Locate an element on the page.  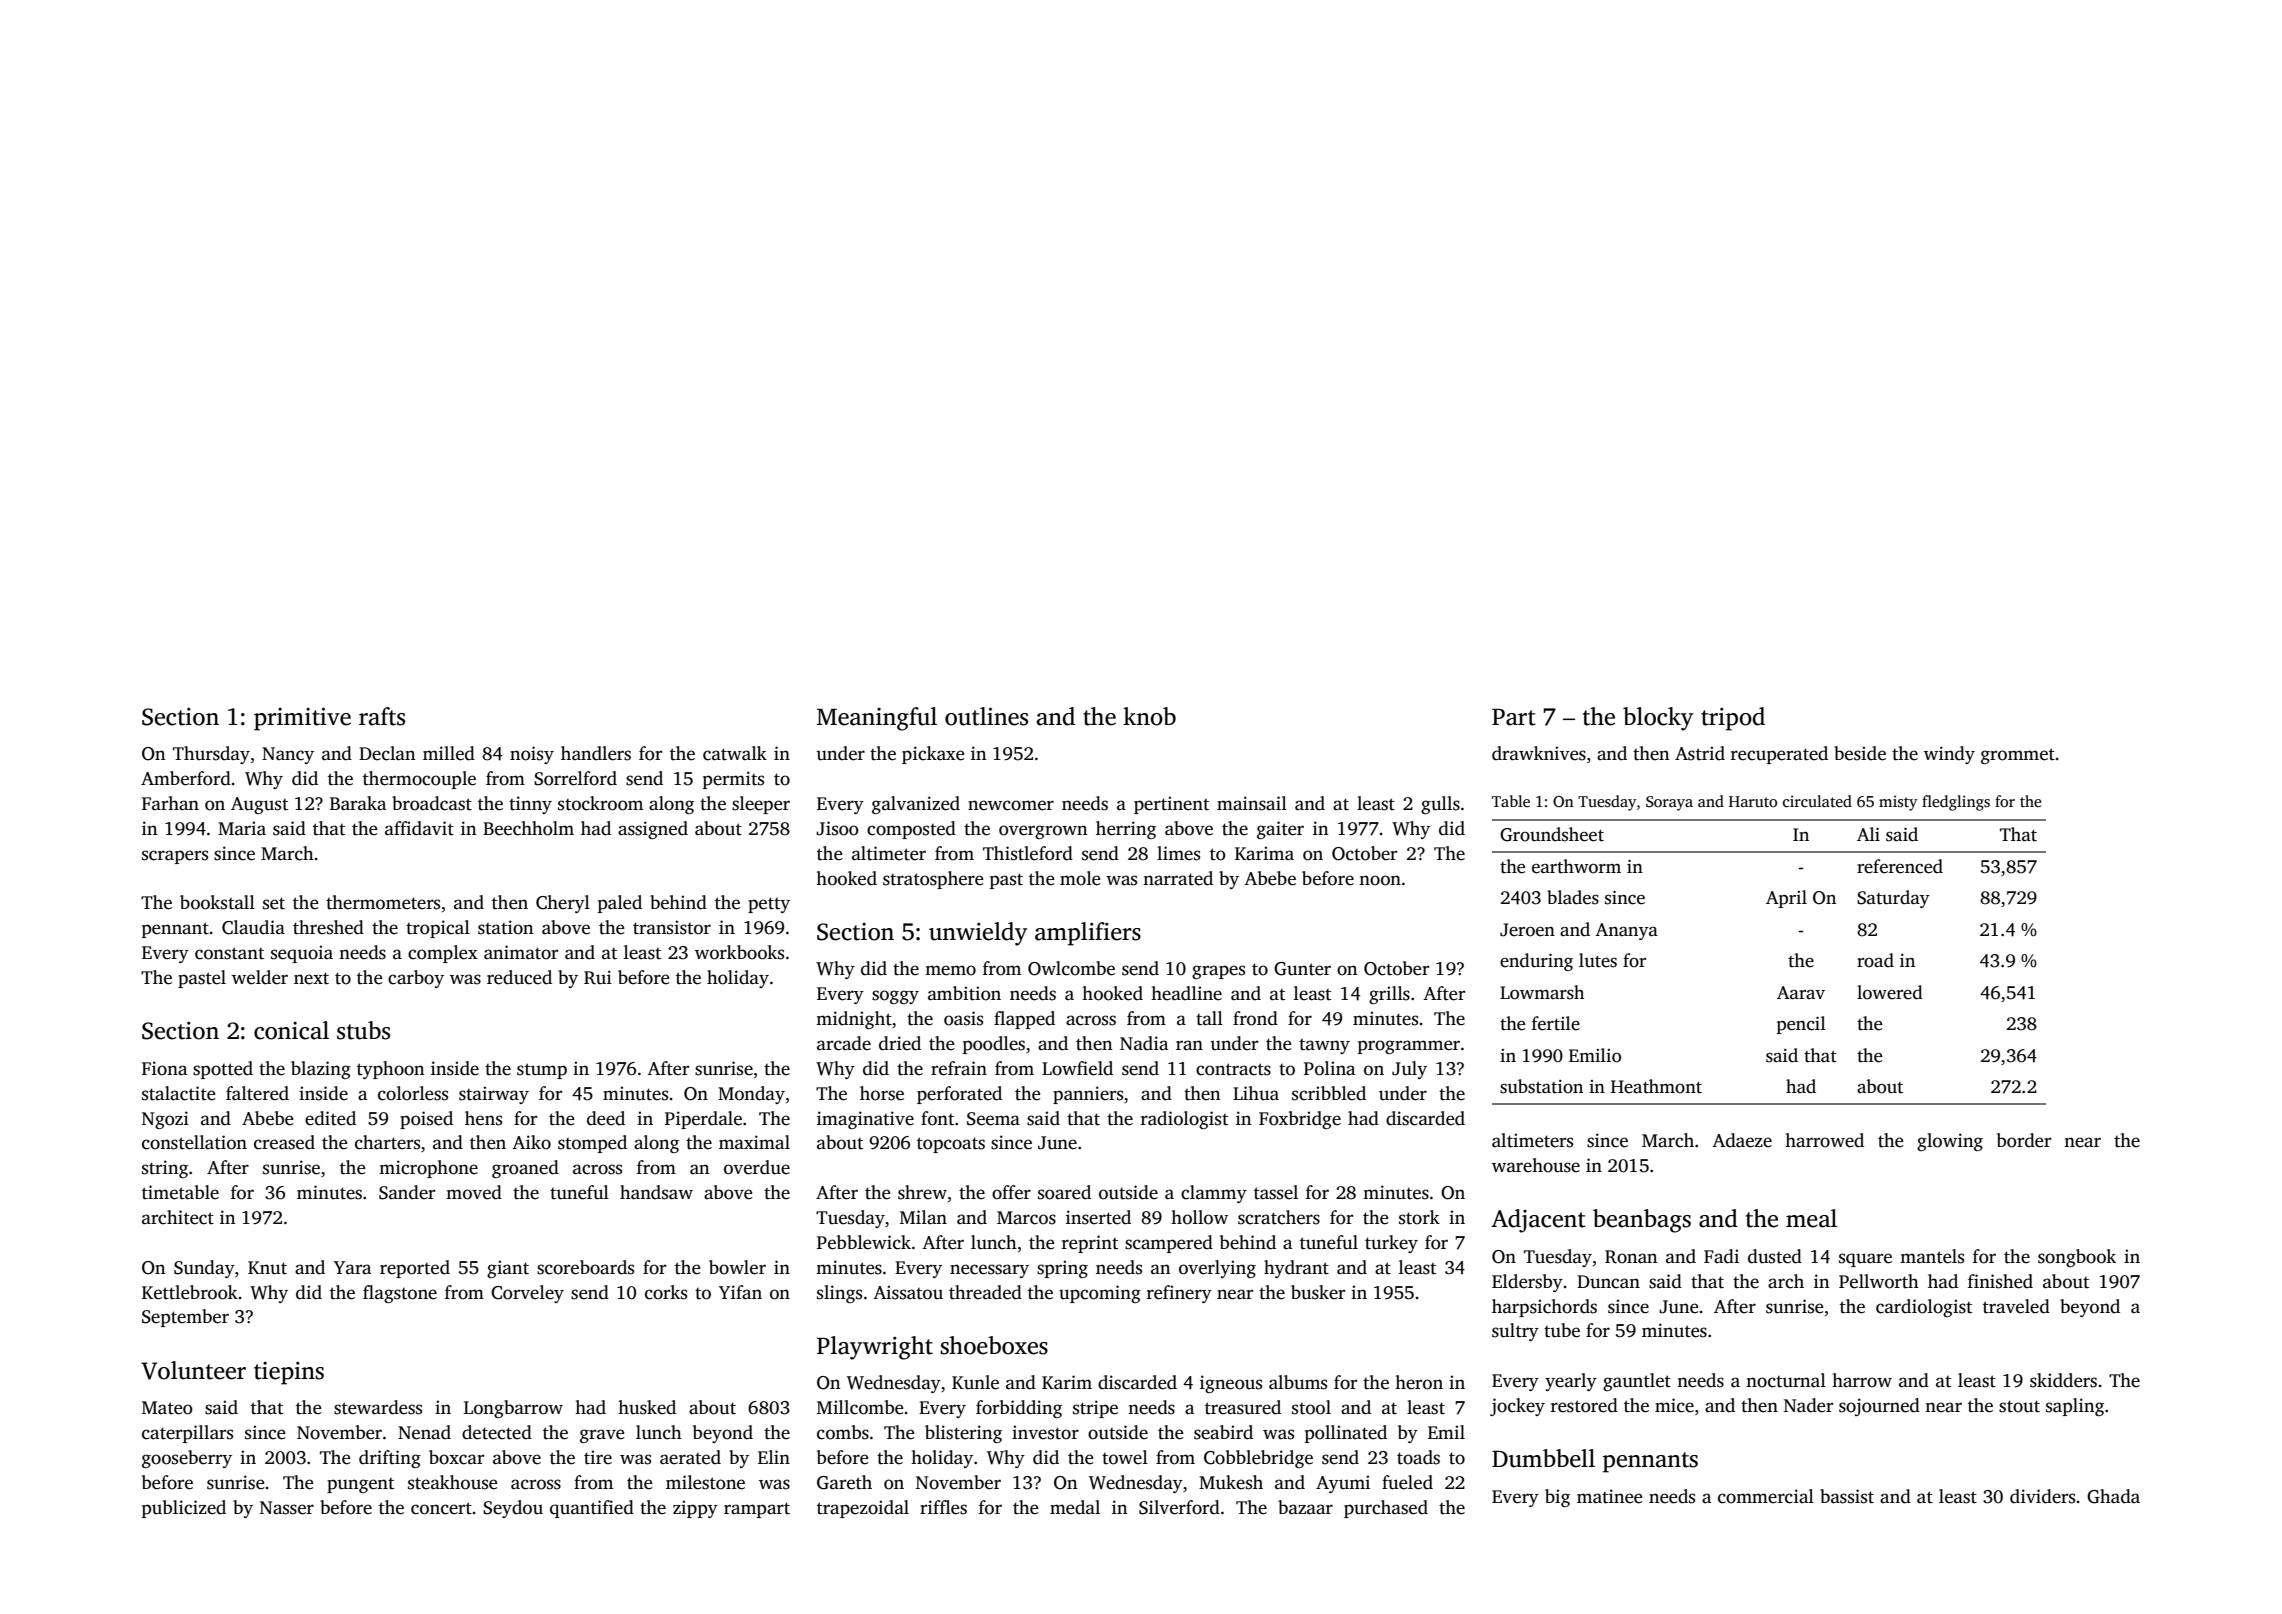
permits is located at coordinates (733, 780).
